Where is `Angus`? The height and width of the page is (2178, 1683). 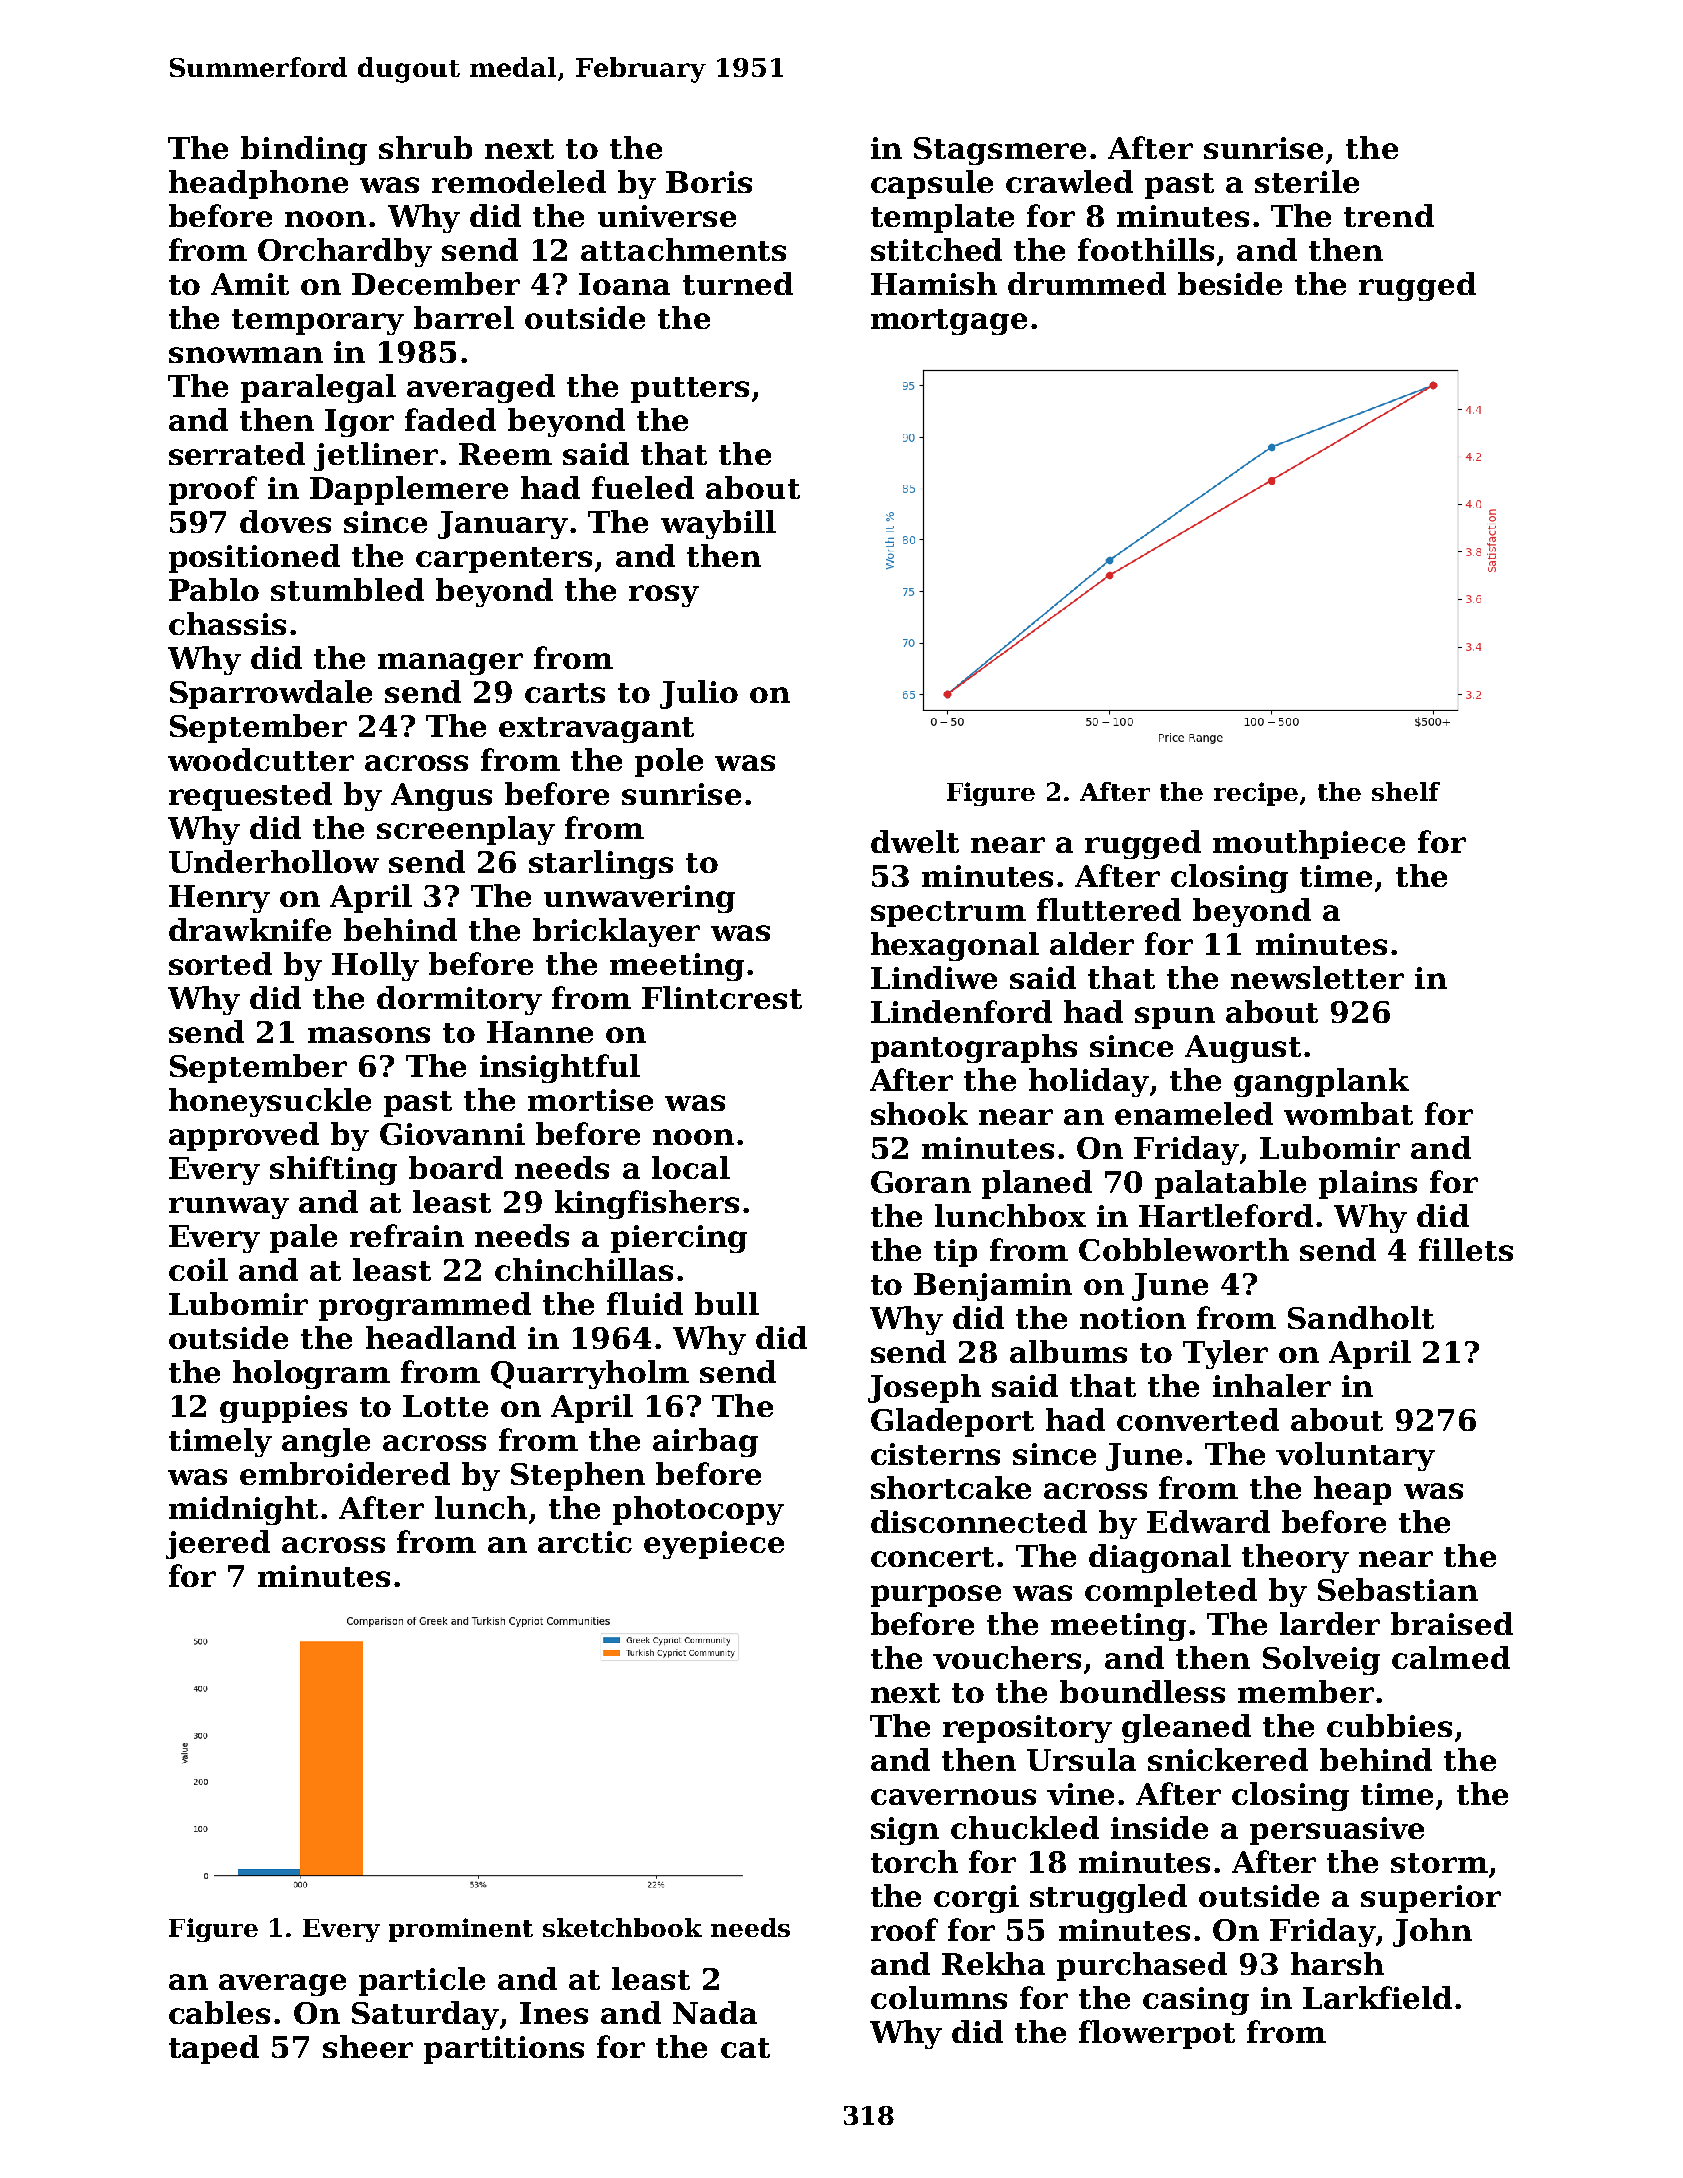
Angus is located at coordinates (441, 797).
